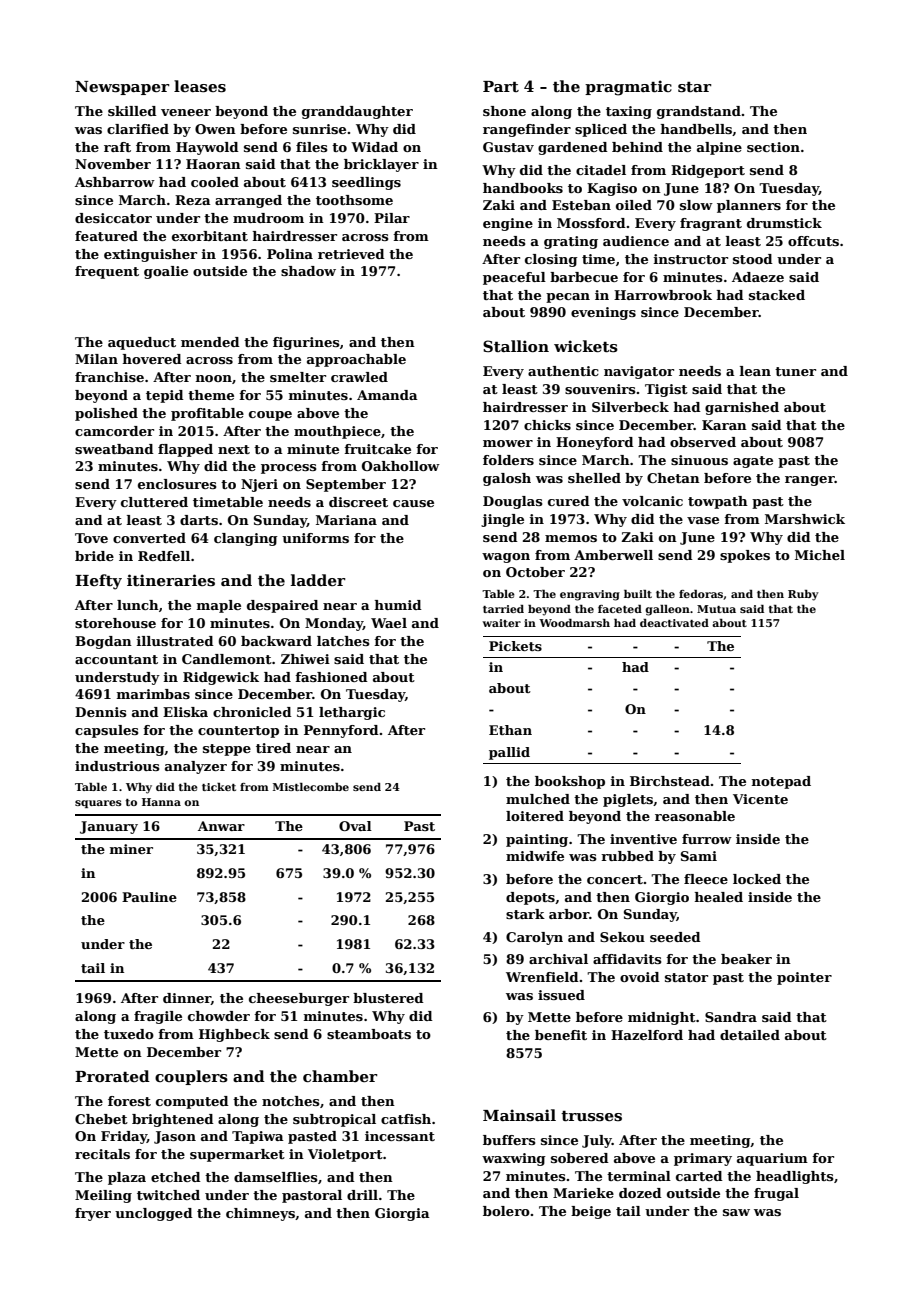 This document has width=924, height=1308. Describe the element at coordinates (109, 377) in the document. I see `franchise` at that location.
